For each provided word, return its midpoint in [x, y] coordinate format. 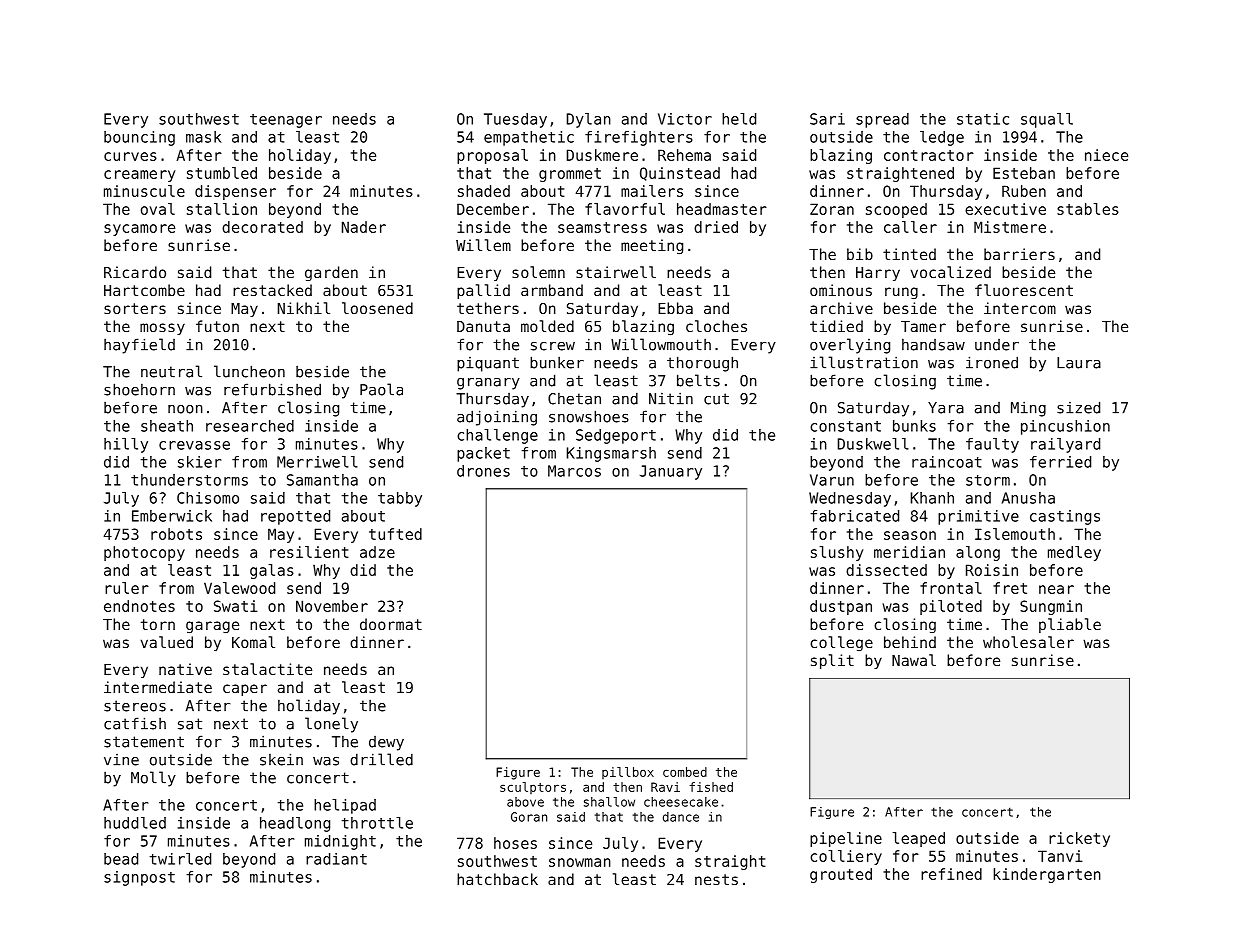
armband [552, 290]
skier [200, 462]
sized [1078, 407]
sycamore [139, 230]
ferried [1060, 462]
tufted [395, 534]
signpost [139, 878]
